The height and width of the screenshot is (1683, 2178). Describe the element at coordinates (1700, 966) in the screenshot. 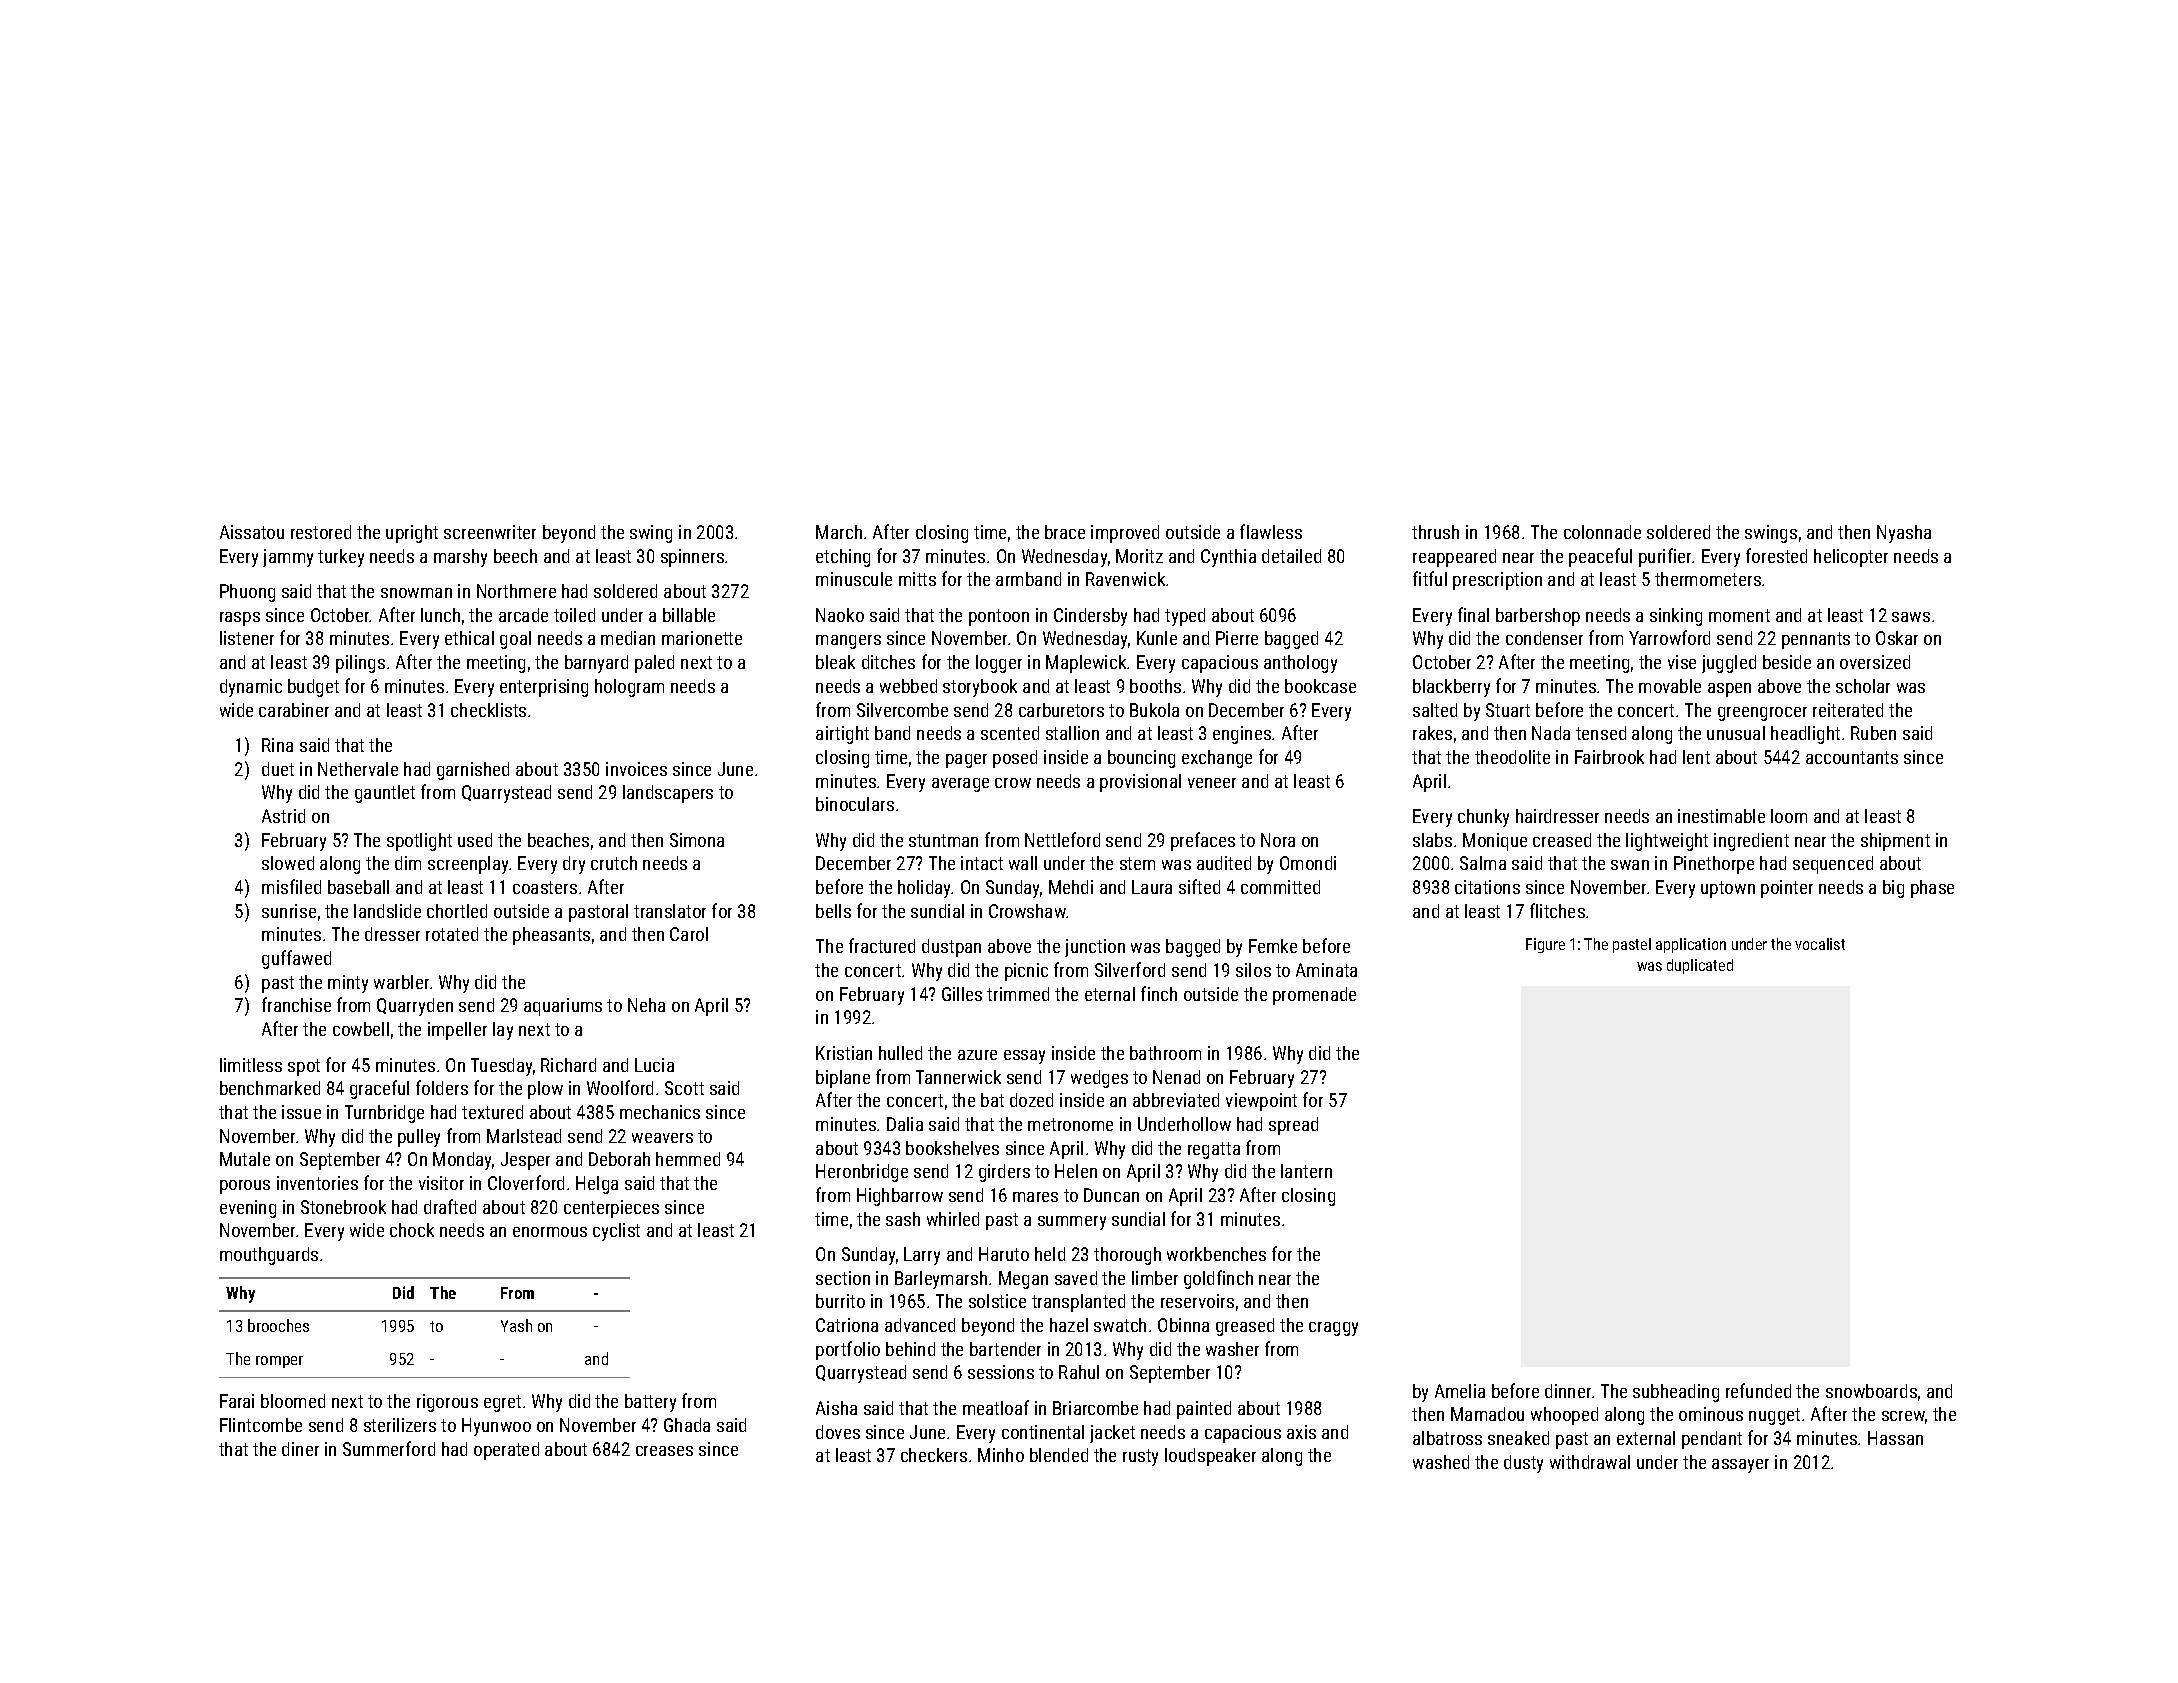

I see `duplicated` at that location.
